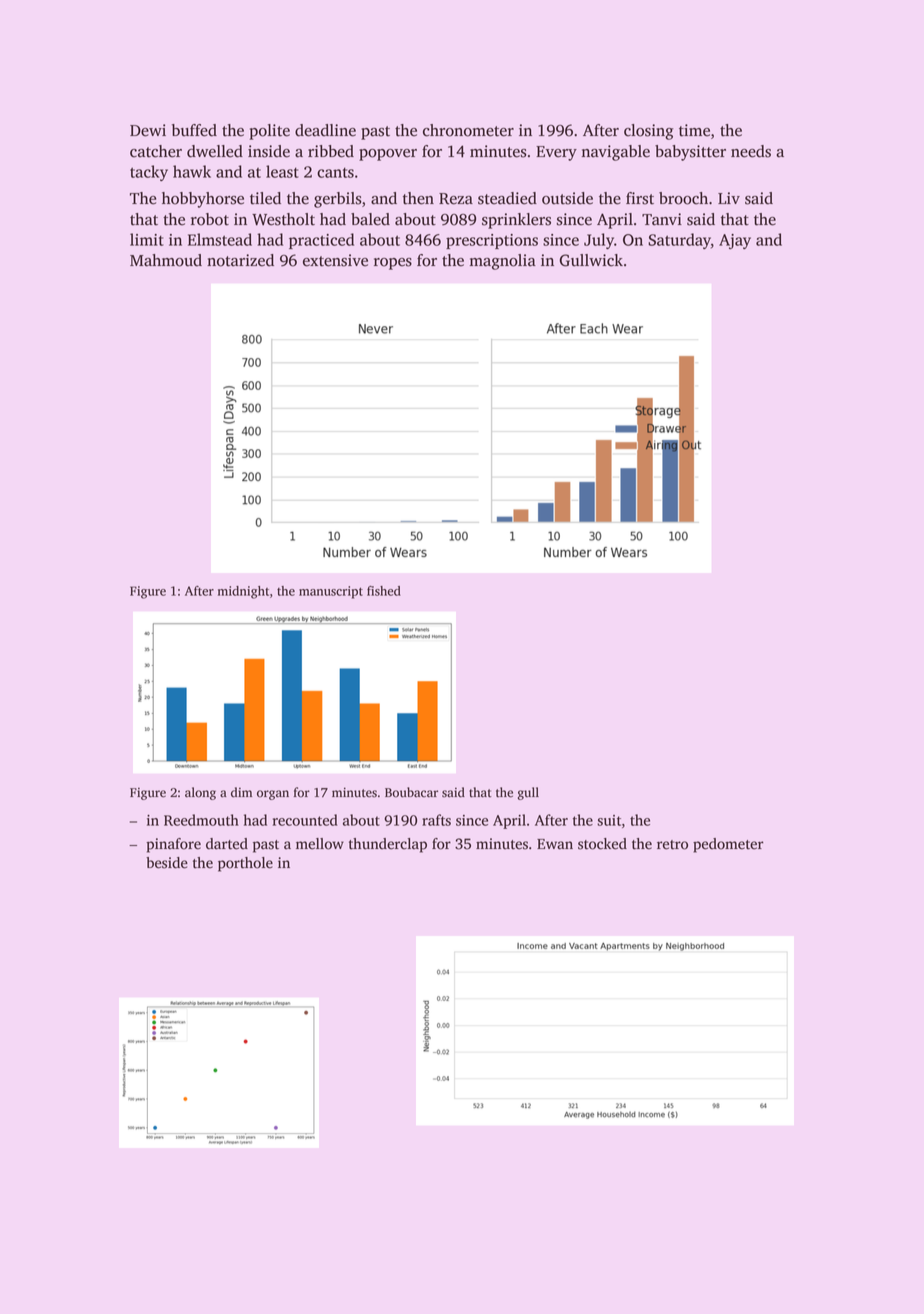  Describe the element at coordinates (240, 260) in the screenshot. I see `notarized` at that location.
